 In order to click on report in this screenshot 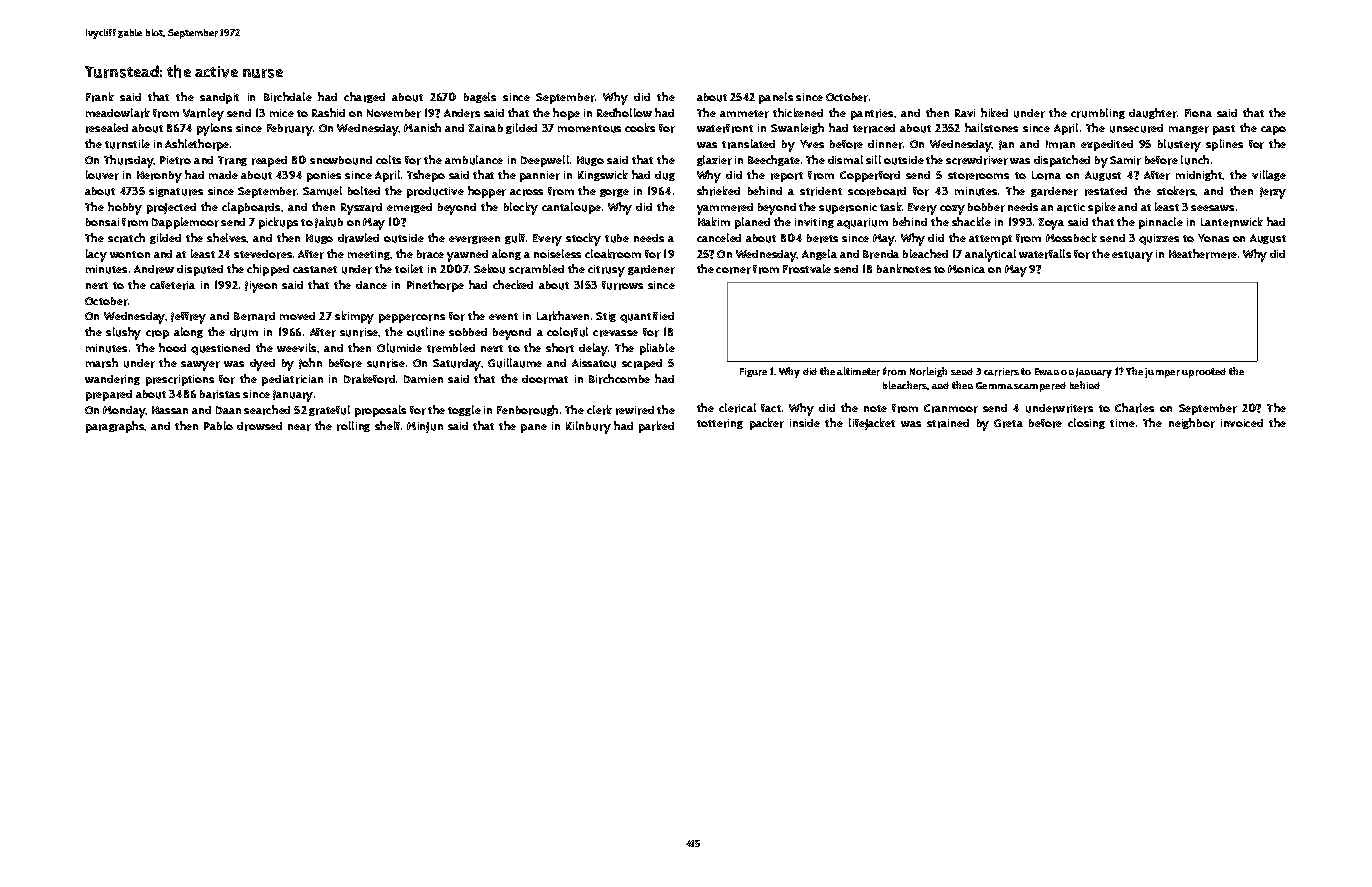, I will do `click(787, 177)`.
